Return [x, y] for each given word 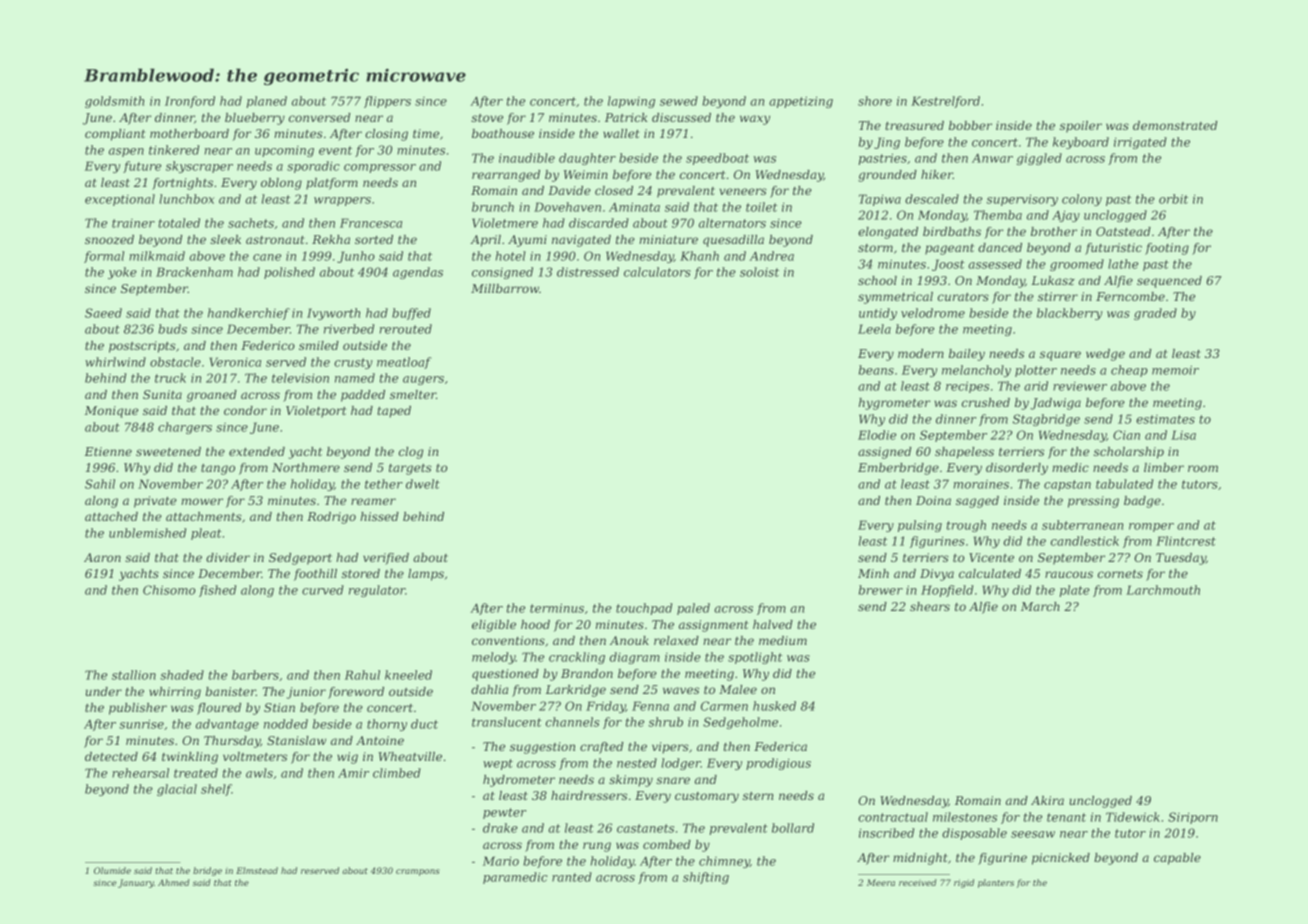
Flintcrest [1186, 541]
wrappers [342, 201]
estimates [1165, 419]
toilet [761, 207]
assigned [885, 453]
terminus [557, 608]
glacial [177, 790]
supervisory [1022, 200]
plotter [1036, 371]
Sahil [100, 484]
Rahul [362, 675]
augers [423, 380]
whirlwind [115, 362]
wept [498, 764]
